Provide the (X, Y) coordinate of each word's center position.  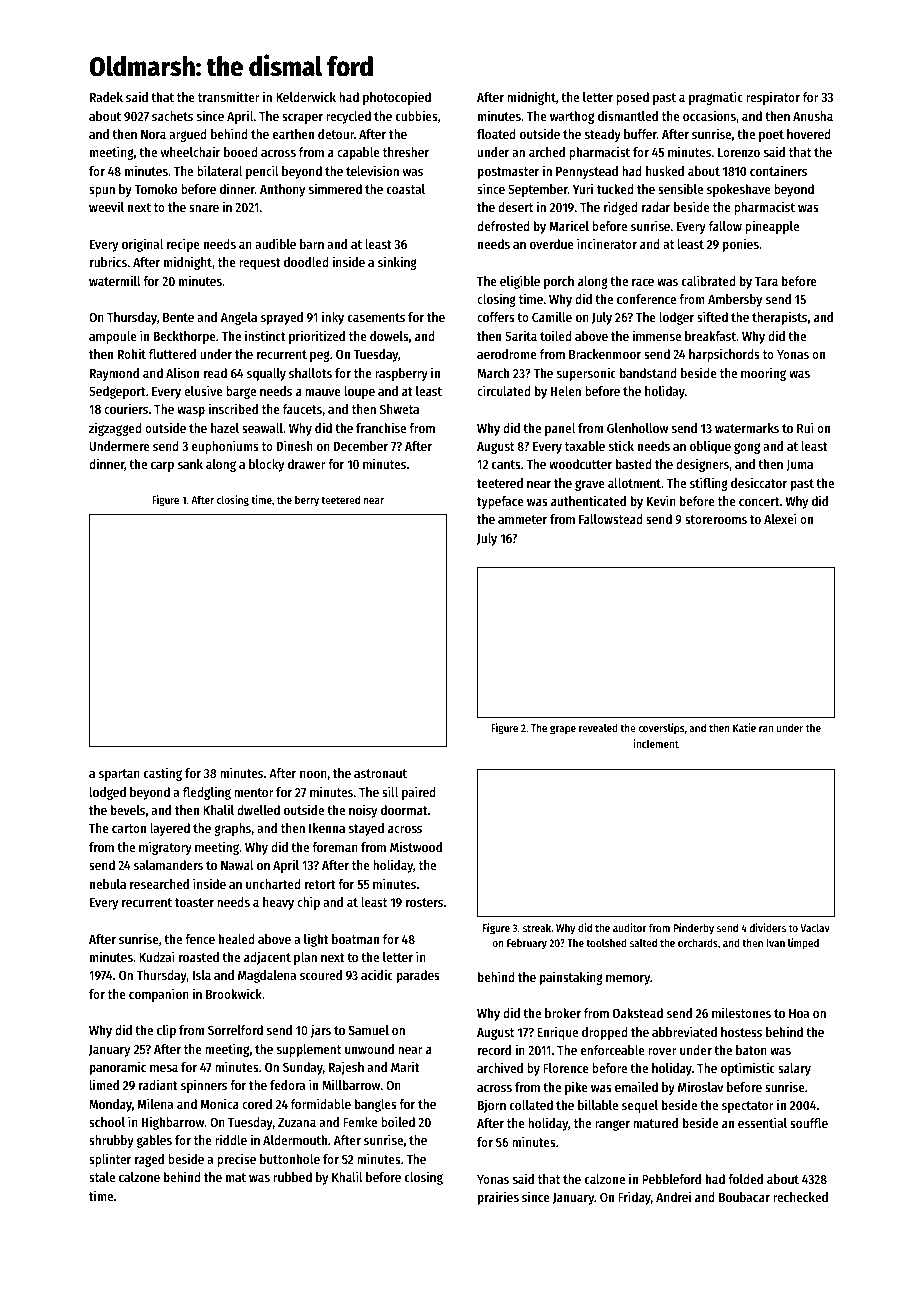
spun (102, 192)
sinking (397, 263)
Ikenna (327, 828)
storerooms (716, 519)
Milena (155, 1103)
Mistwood (416, 846)
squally (266, 374)
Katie (744, 727)
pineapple (772, 227)
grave (590, 485)
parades (418, 976)
